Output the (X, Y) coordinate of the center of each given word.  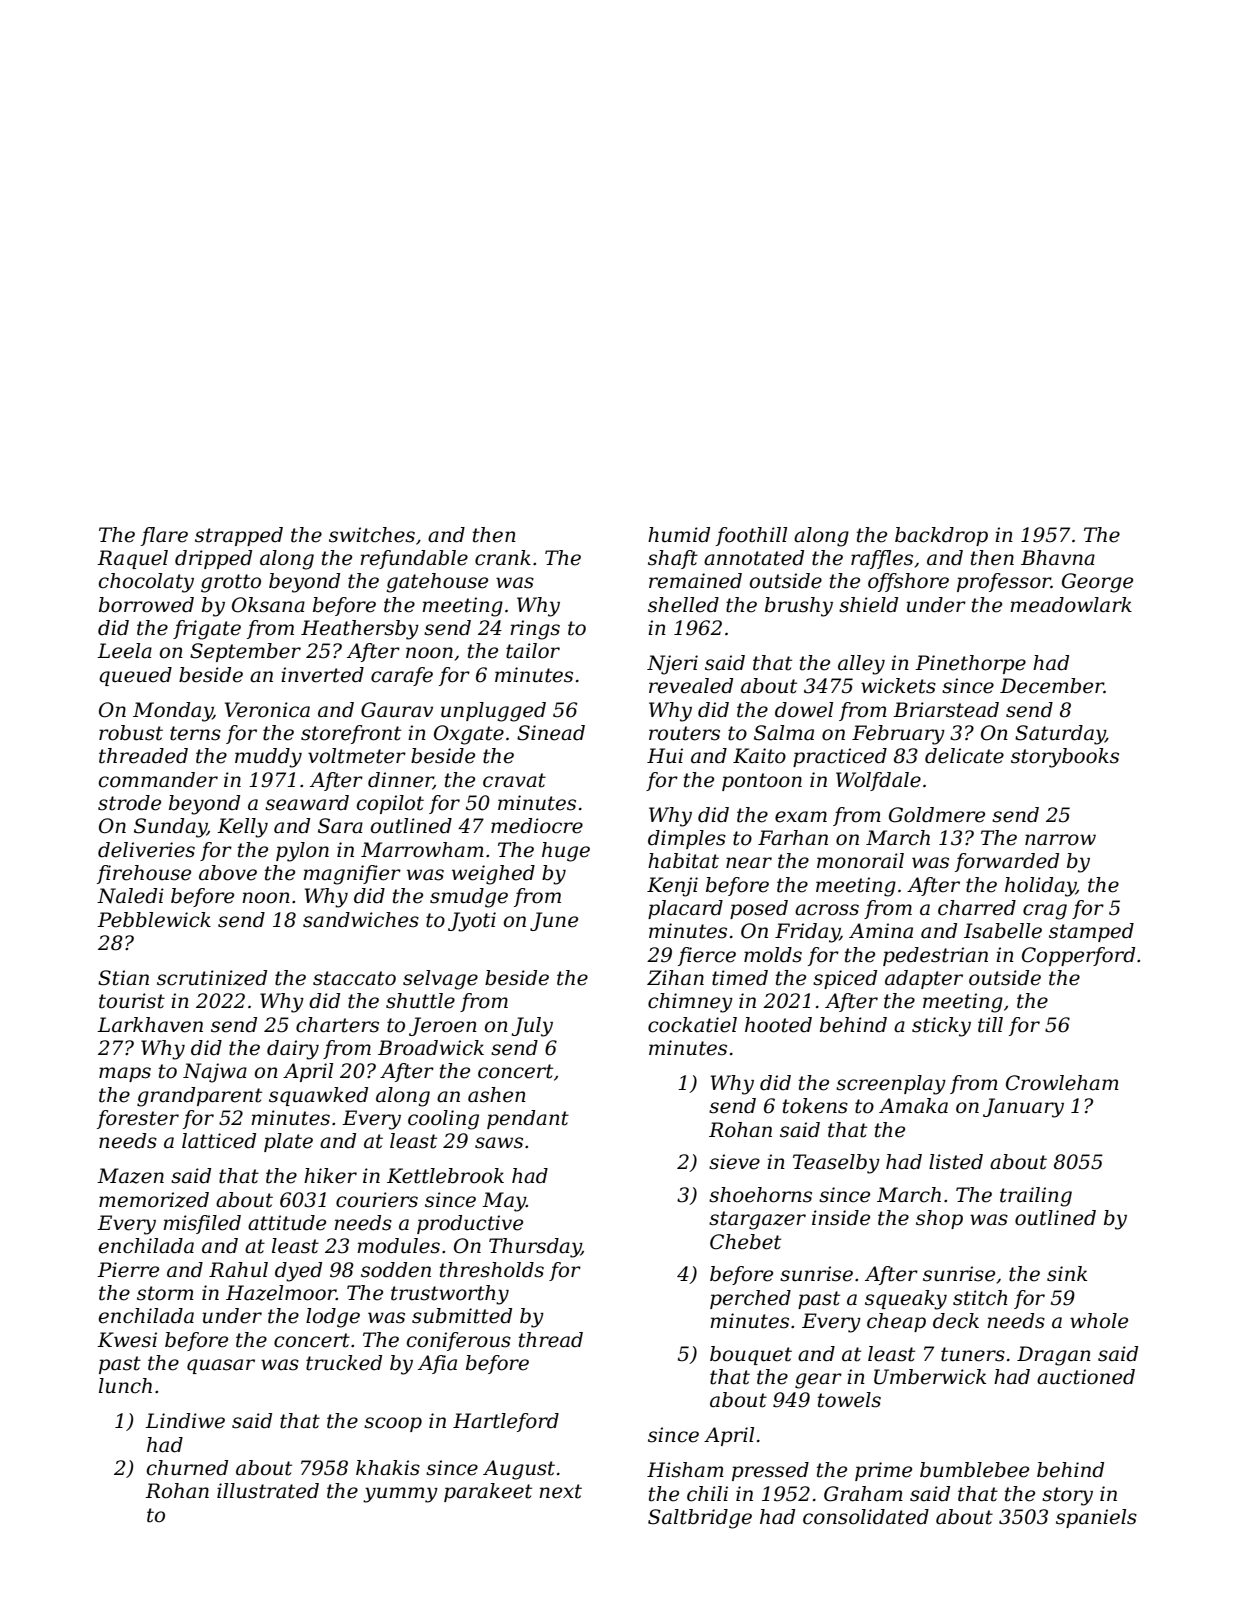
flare (164, 536)
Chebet (745, 1242)
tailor (533, 651)
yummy (400, 1495)
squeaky (906, 1300)
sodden (396, 1270)
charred (977, 908)
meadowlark (1071, 605)
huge (566, 852)
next (560, 1491)
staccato (354, 978)
